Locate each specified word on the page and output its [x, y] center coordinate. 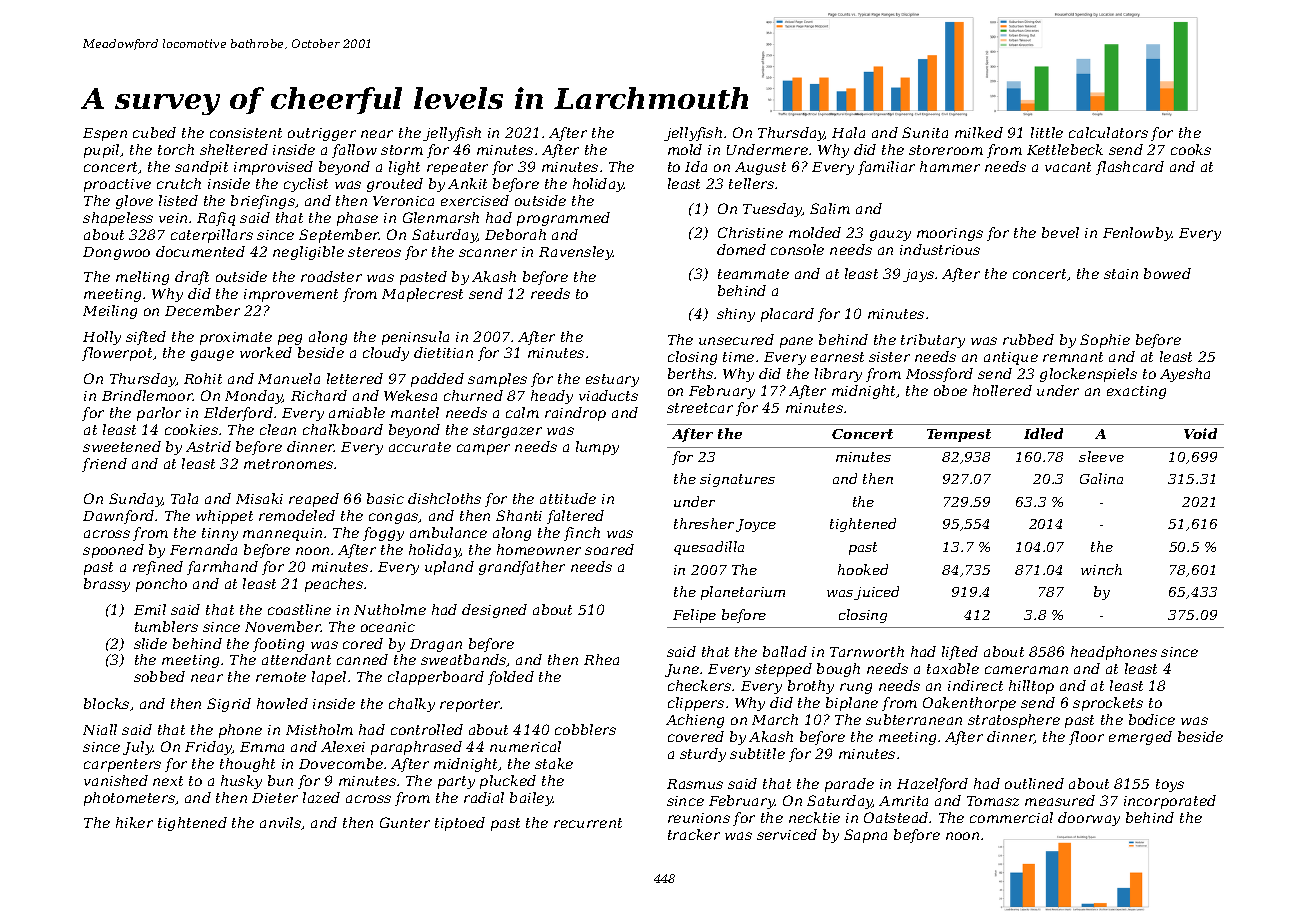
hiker [134, 822]
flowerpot [117, 354]
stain [1121, 274]
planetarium [743, 593]
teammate [753, 274]
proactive [117, 185]
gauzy [890, 235]
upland [449, 568]
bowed [1167, 273]
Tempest [959, 435]
